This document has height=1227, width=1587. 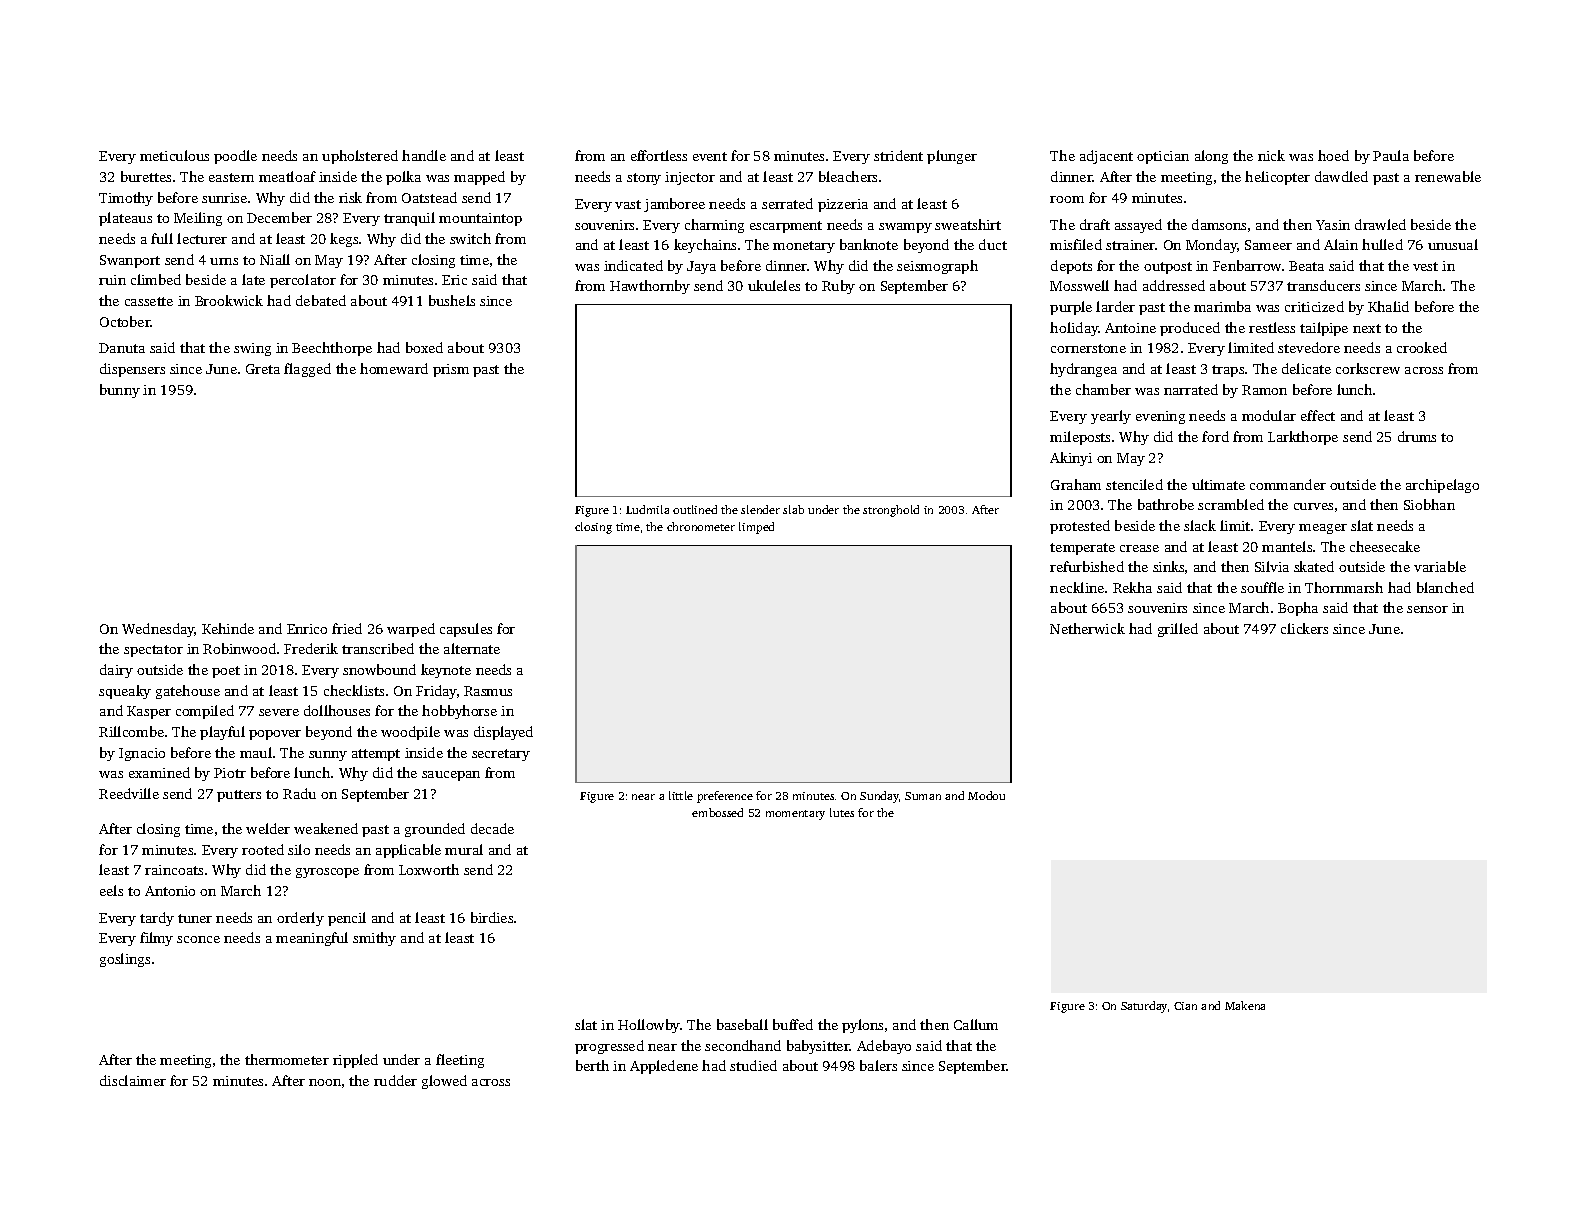 What do you see at coordinates (174, 155) in the document?
I see `meticulous` at bounding box center [174, 155].
